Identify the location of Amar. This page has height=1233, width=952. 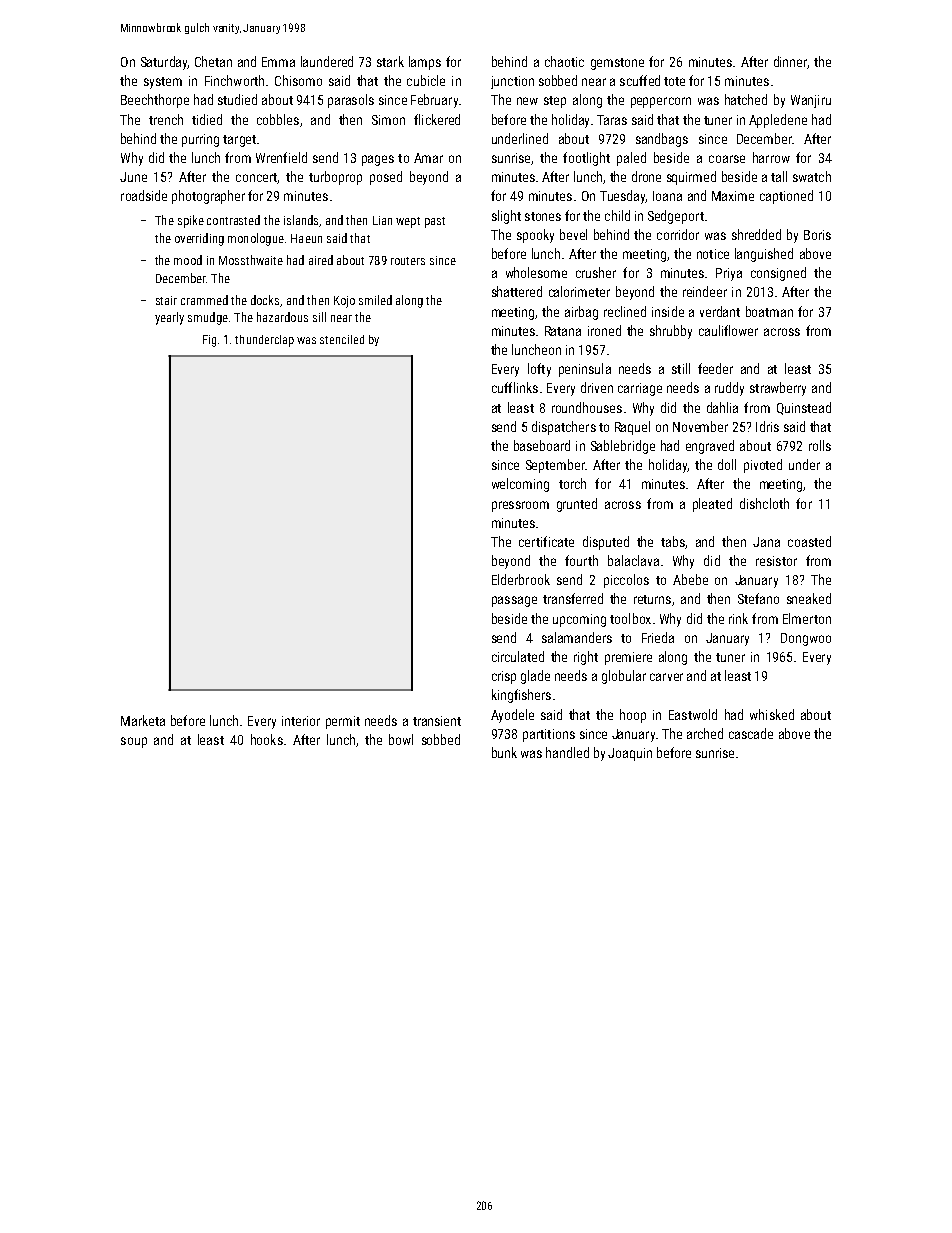
(428, 158).
